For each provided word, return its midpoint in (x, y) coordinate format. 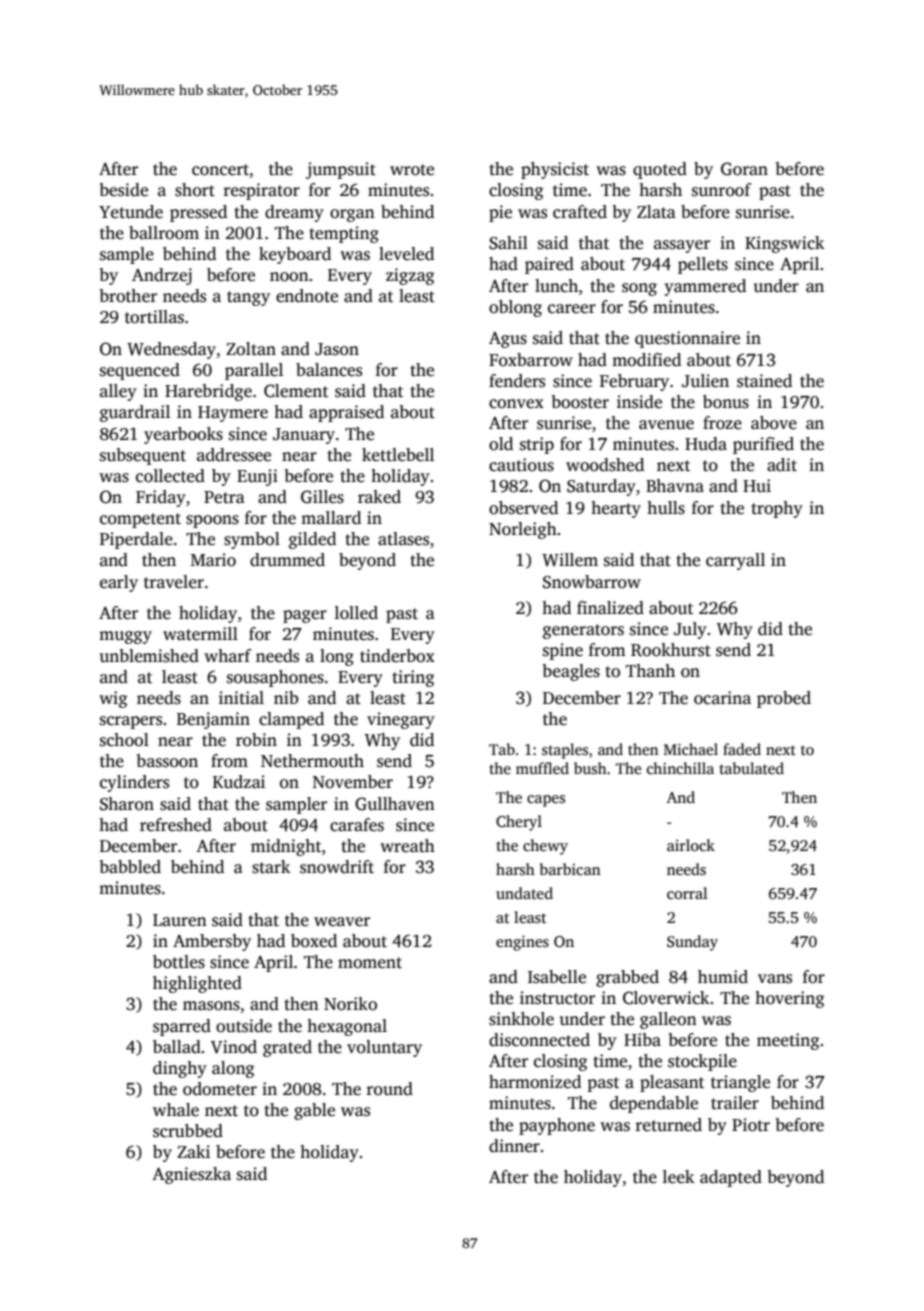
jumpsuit (341, 170)
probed (784, 699)
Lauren (180, 920)
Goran (744, 169)
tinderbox (397, 656)
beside (124, 190)
